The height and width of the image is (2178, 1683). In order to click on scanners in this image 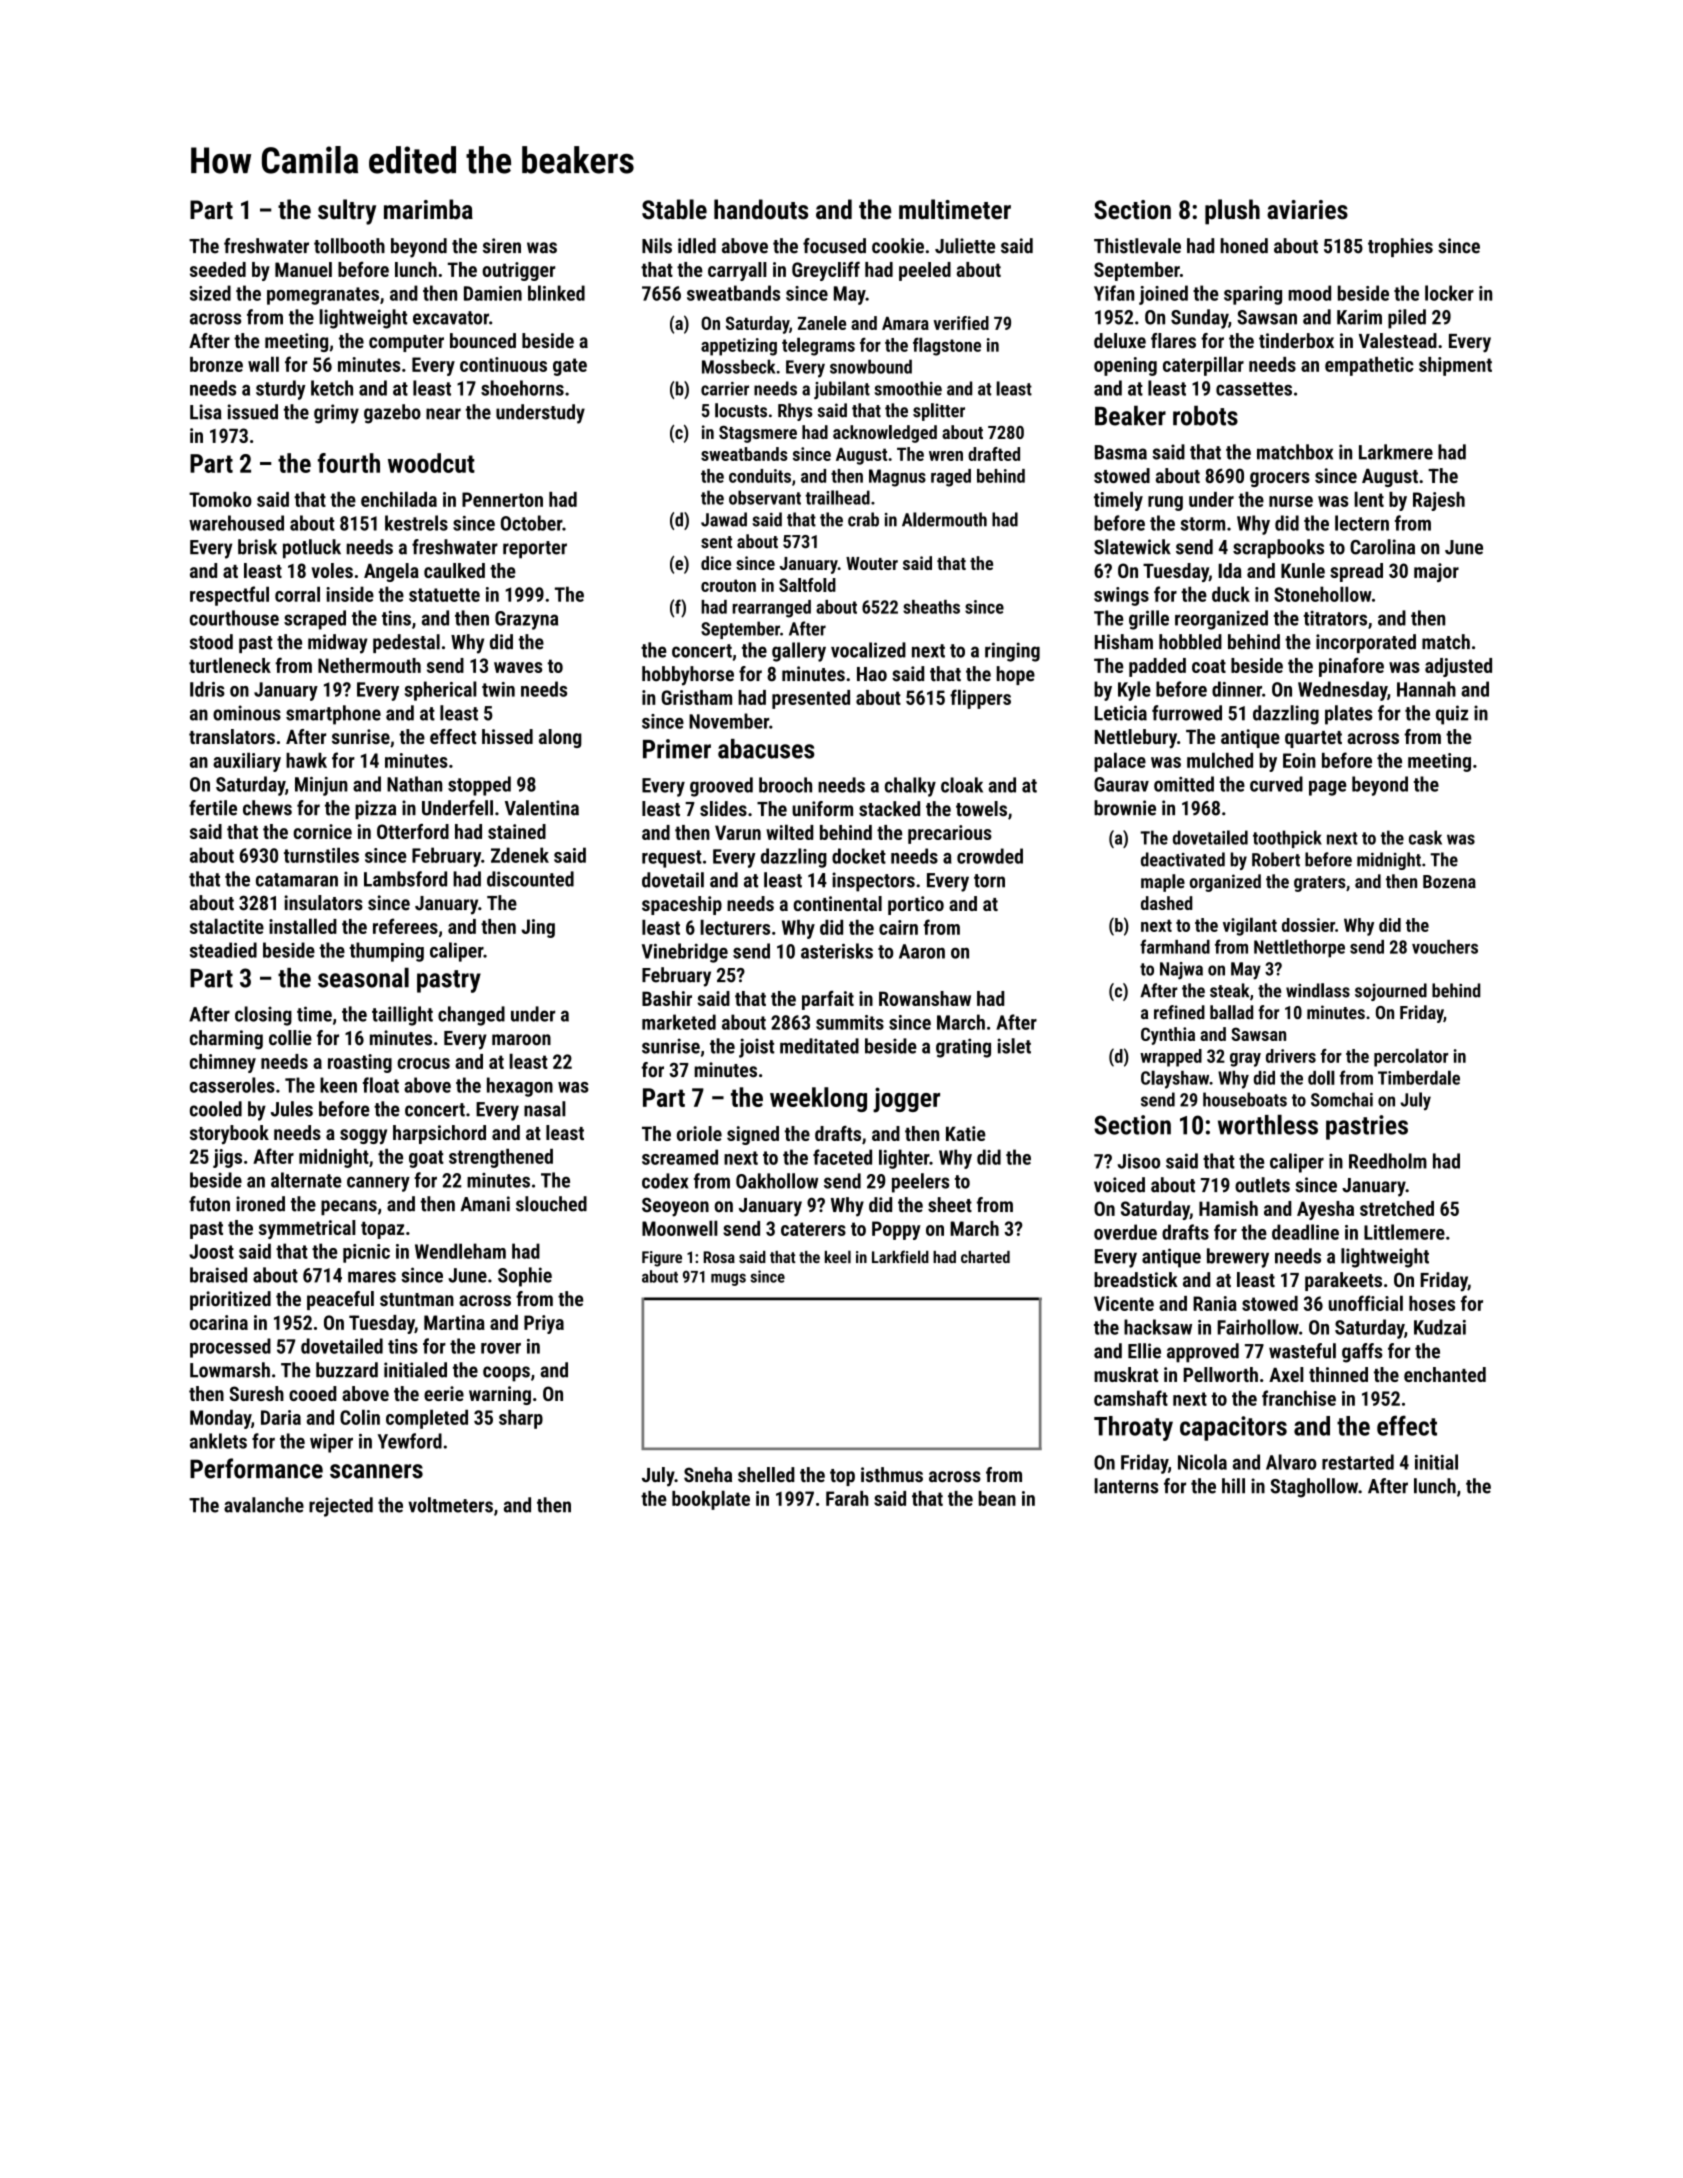, I will do `click(376, 1471)`.
